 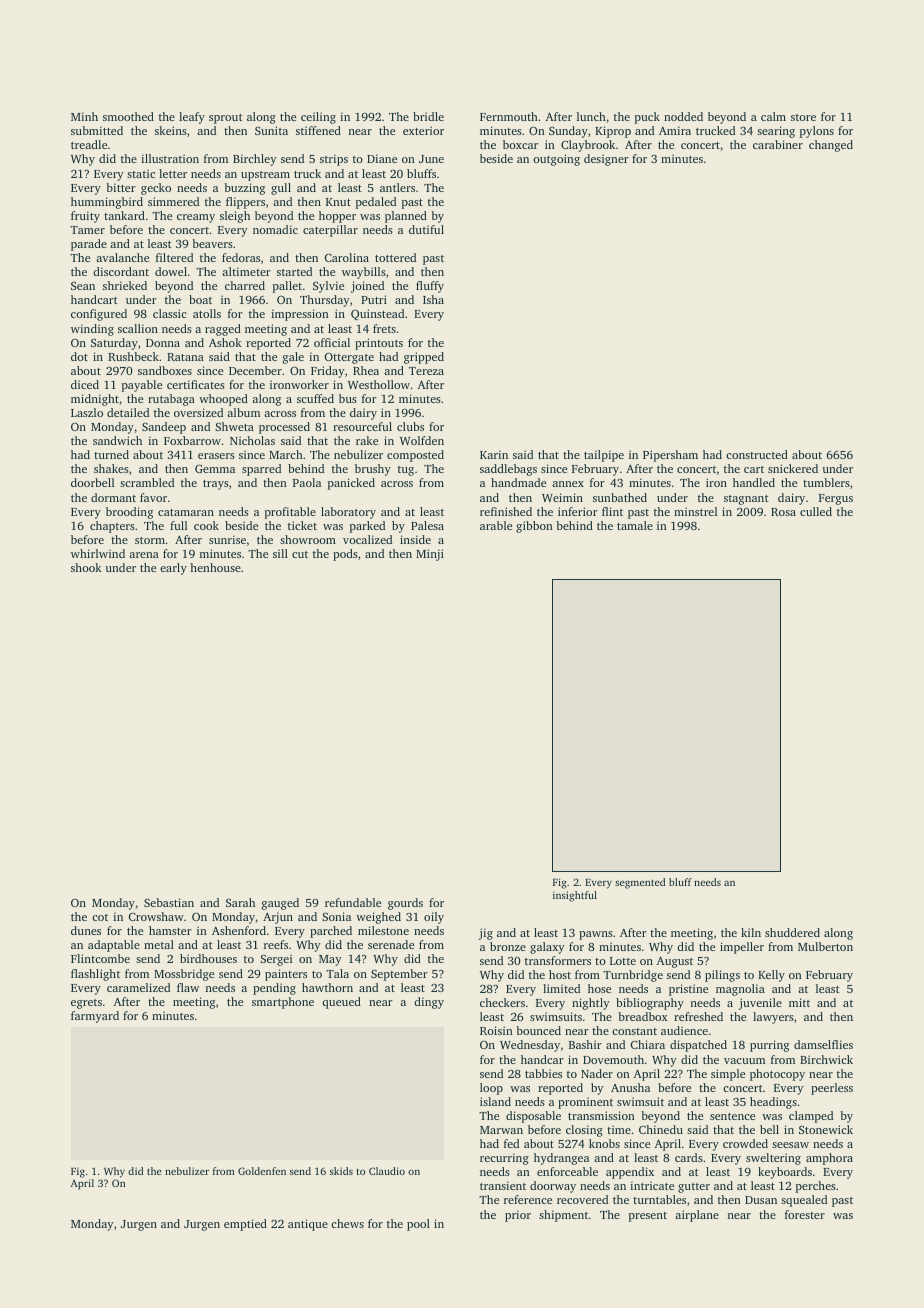 I want to click on minstrel, so click(x=695, y=511).
